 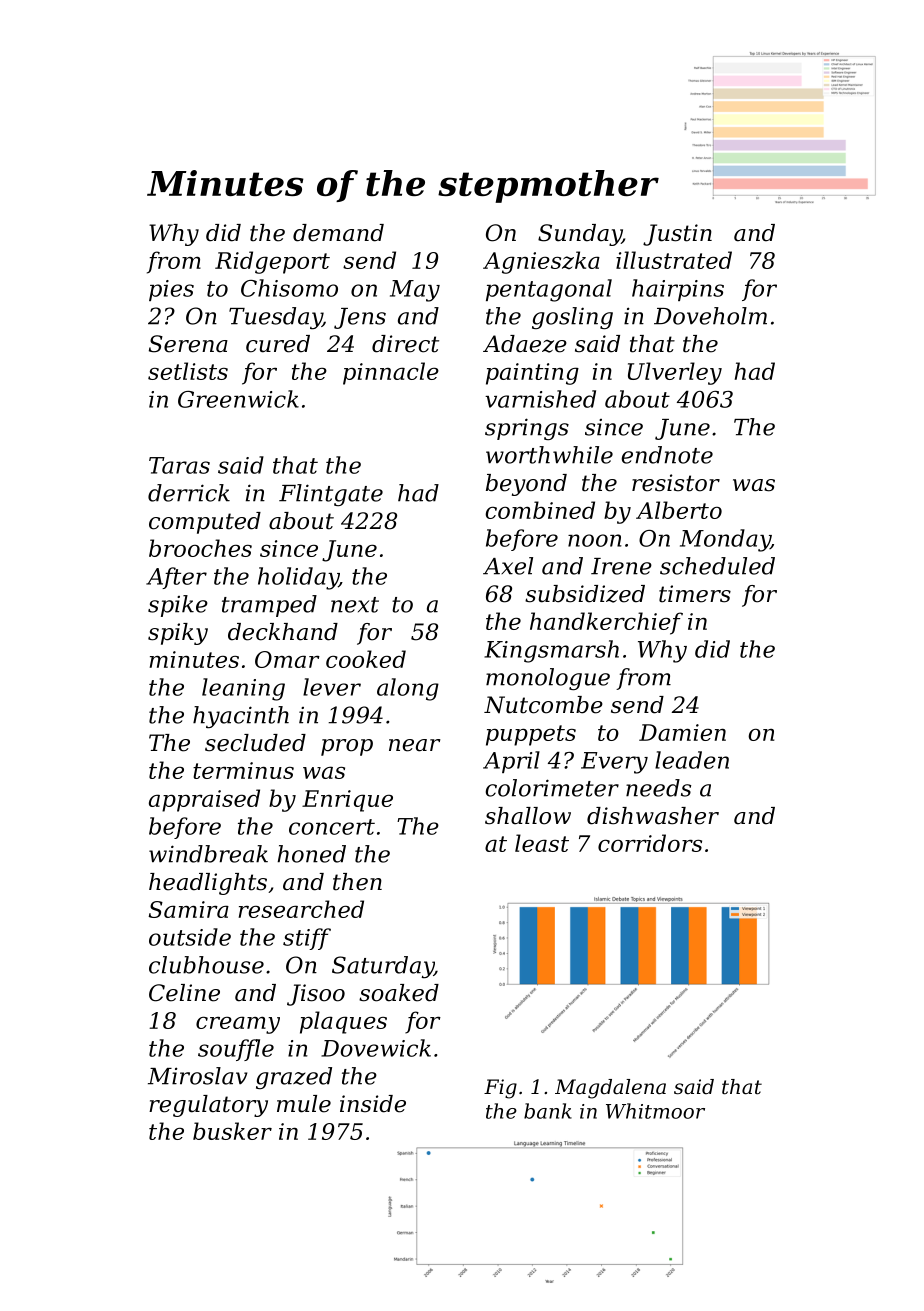 What do you see at coordinates (298, 578) in the page?
I see `holiday` at bounding box center [298, 578].
